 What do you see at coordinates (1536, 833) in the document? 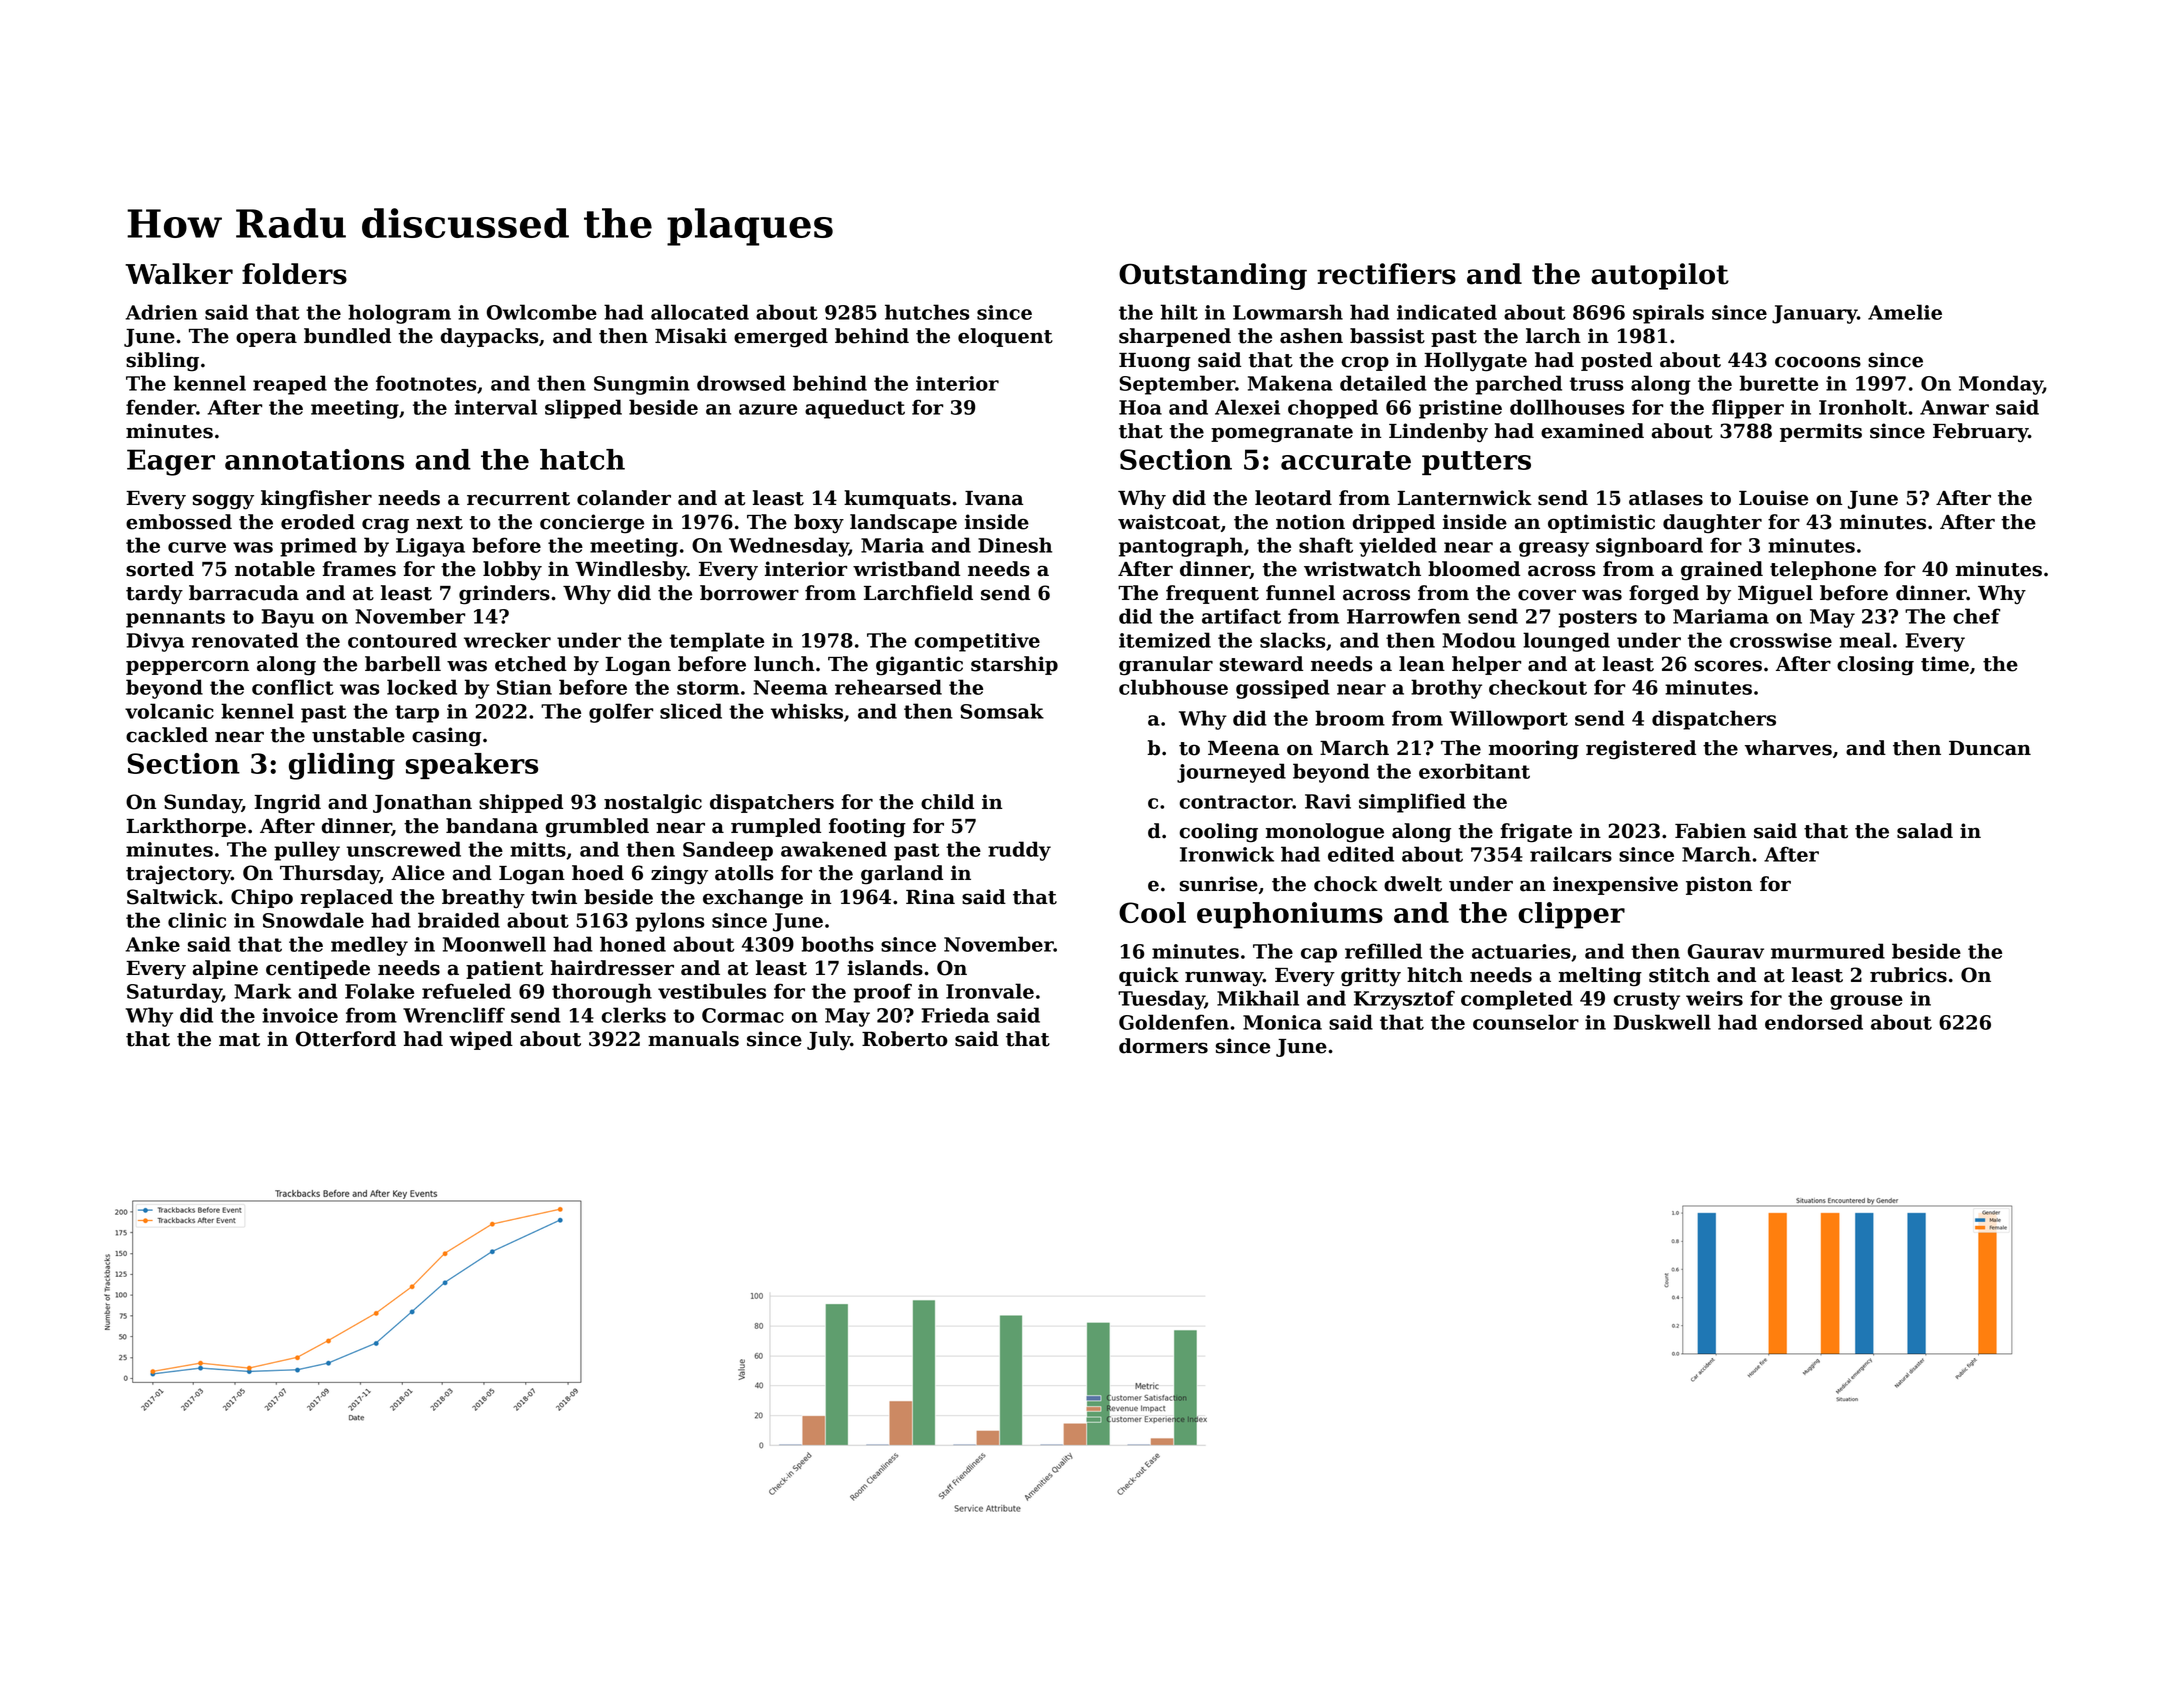
I see `frigate` at bounding box center [1536, 833].
